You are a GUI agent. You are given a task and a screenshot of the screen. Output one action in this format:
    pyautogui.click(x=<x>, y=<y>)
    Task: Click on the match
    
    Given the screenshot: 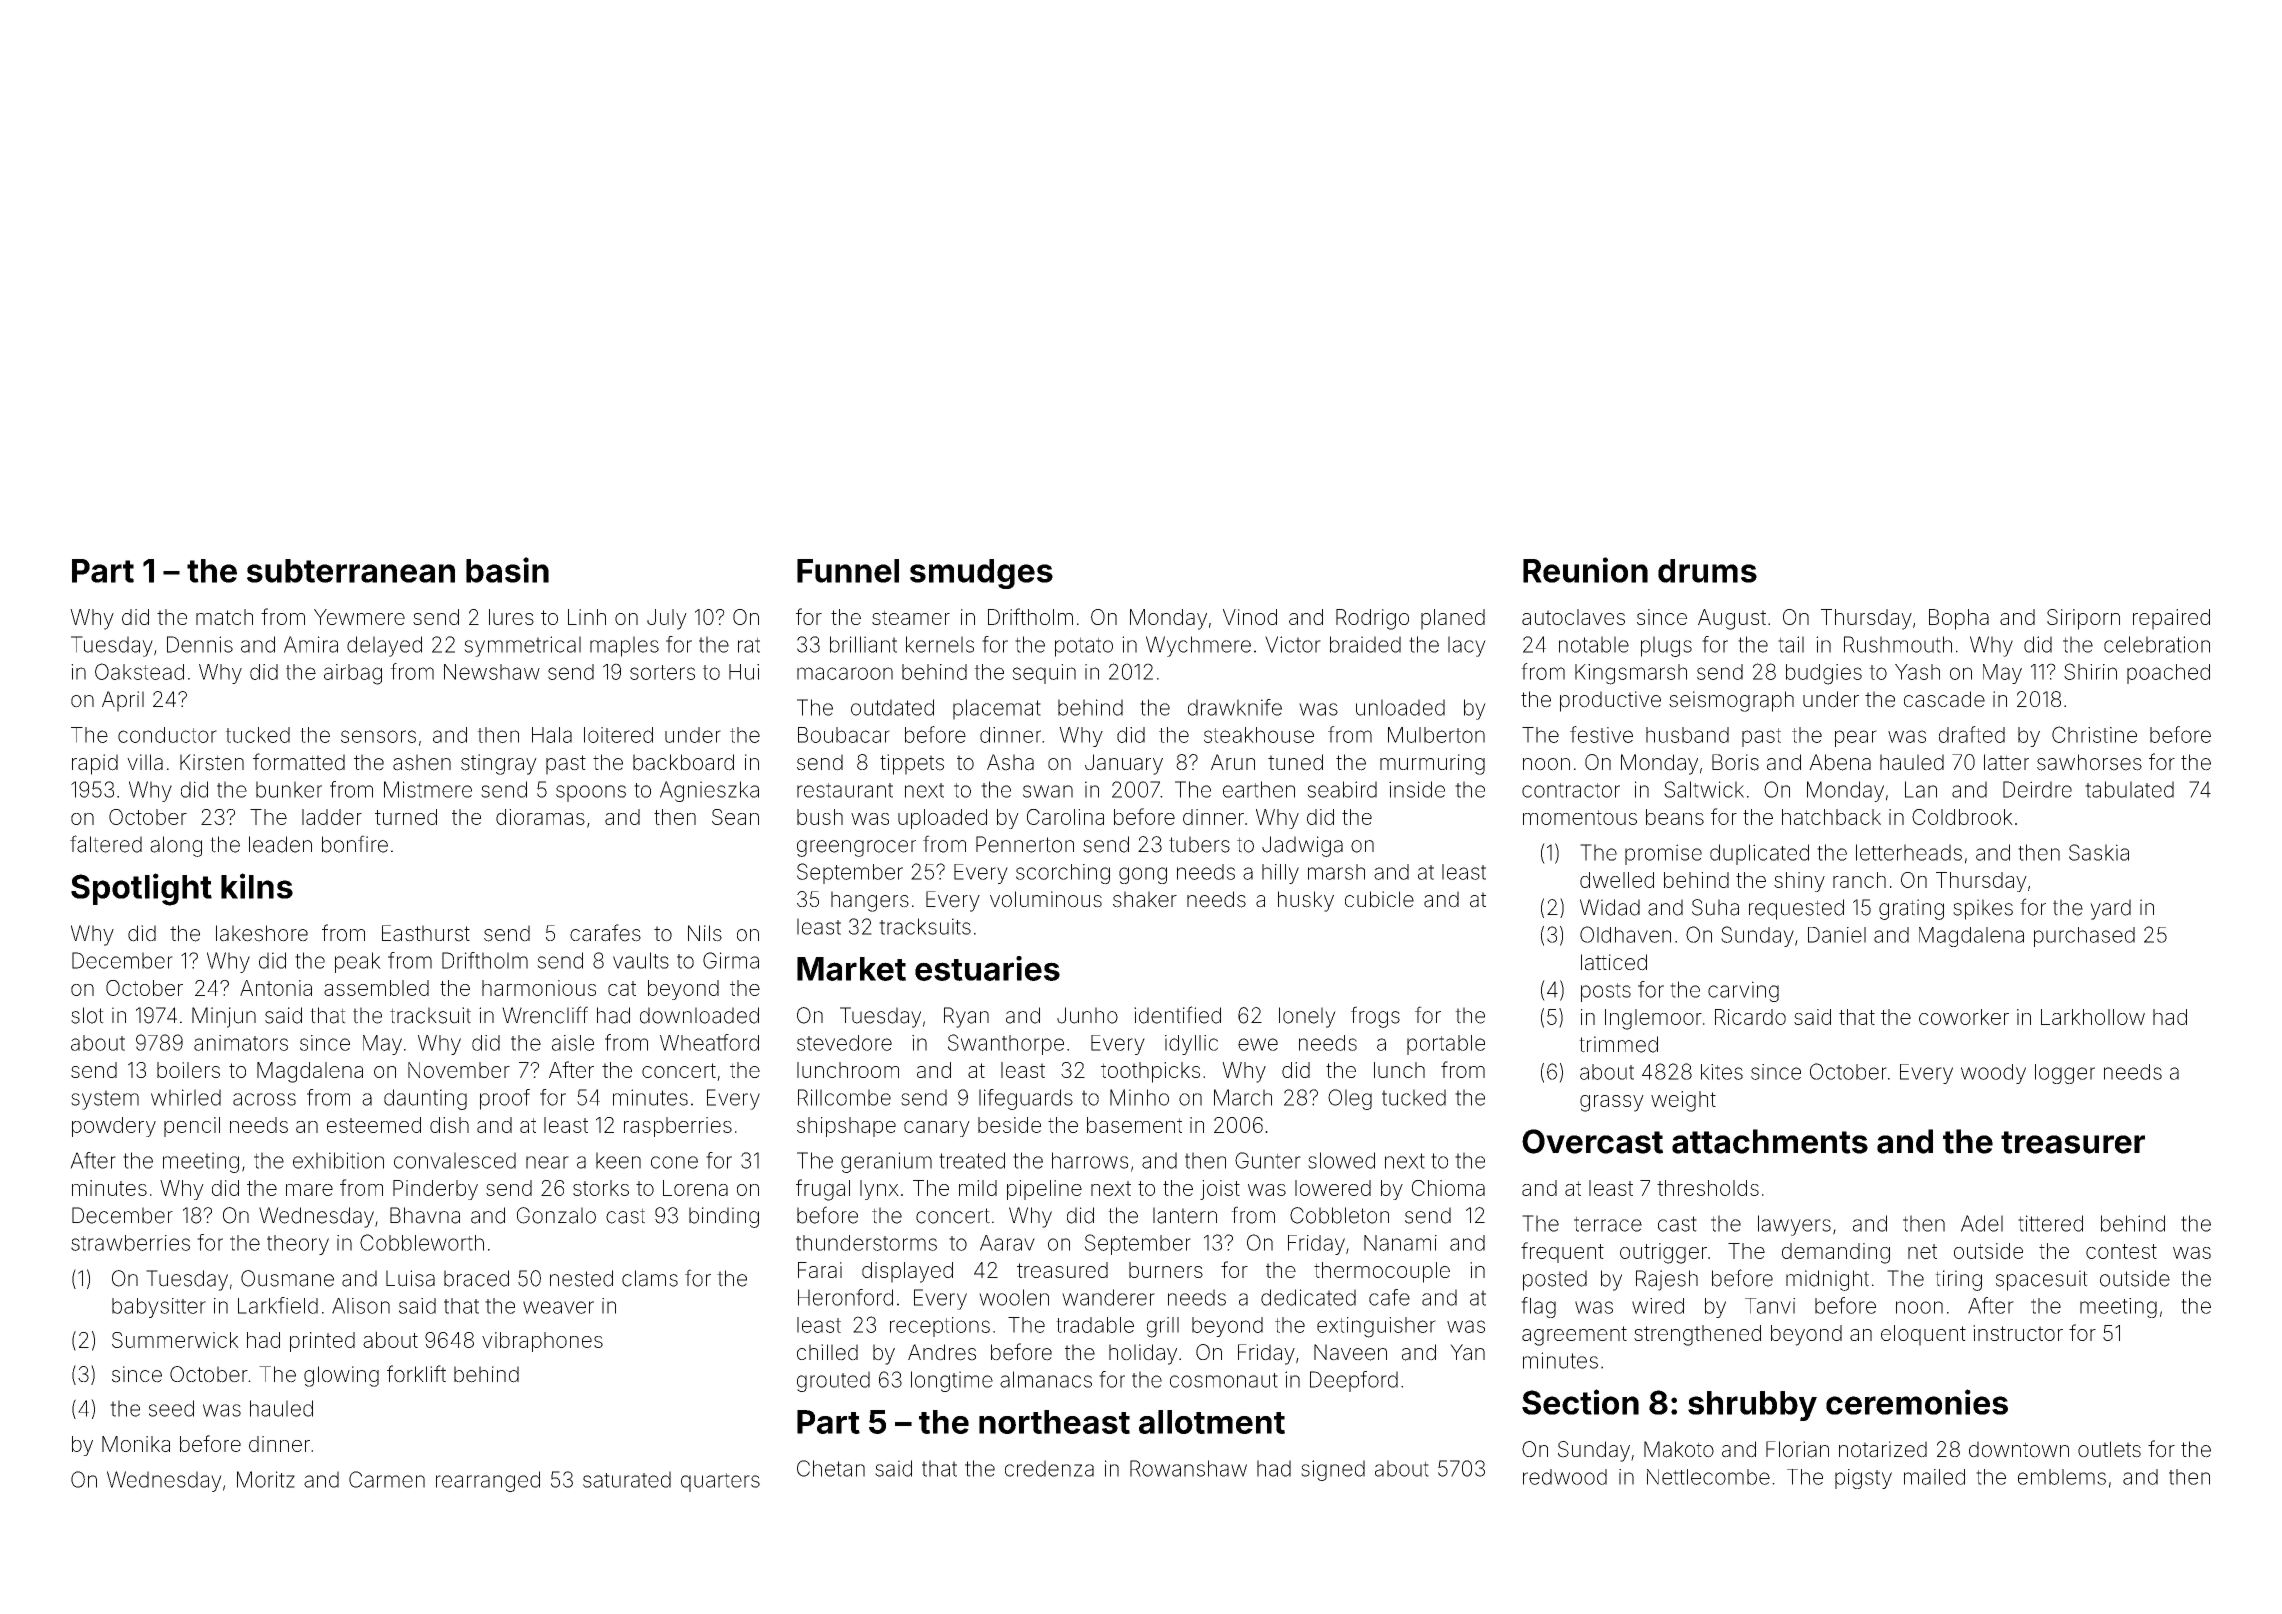 What is the action you would take?
    pyautogui.click(x=224, y=617)
